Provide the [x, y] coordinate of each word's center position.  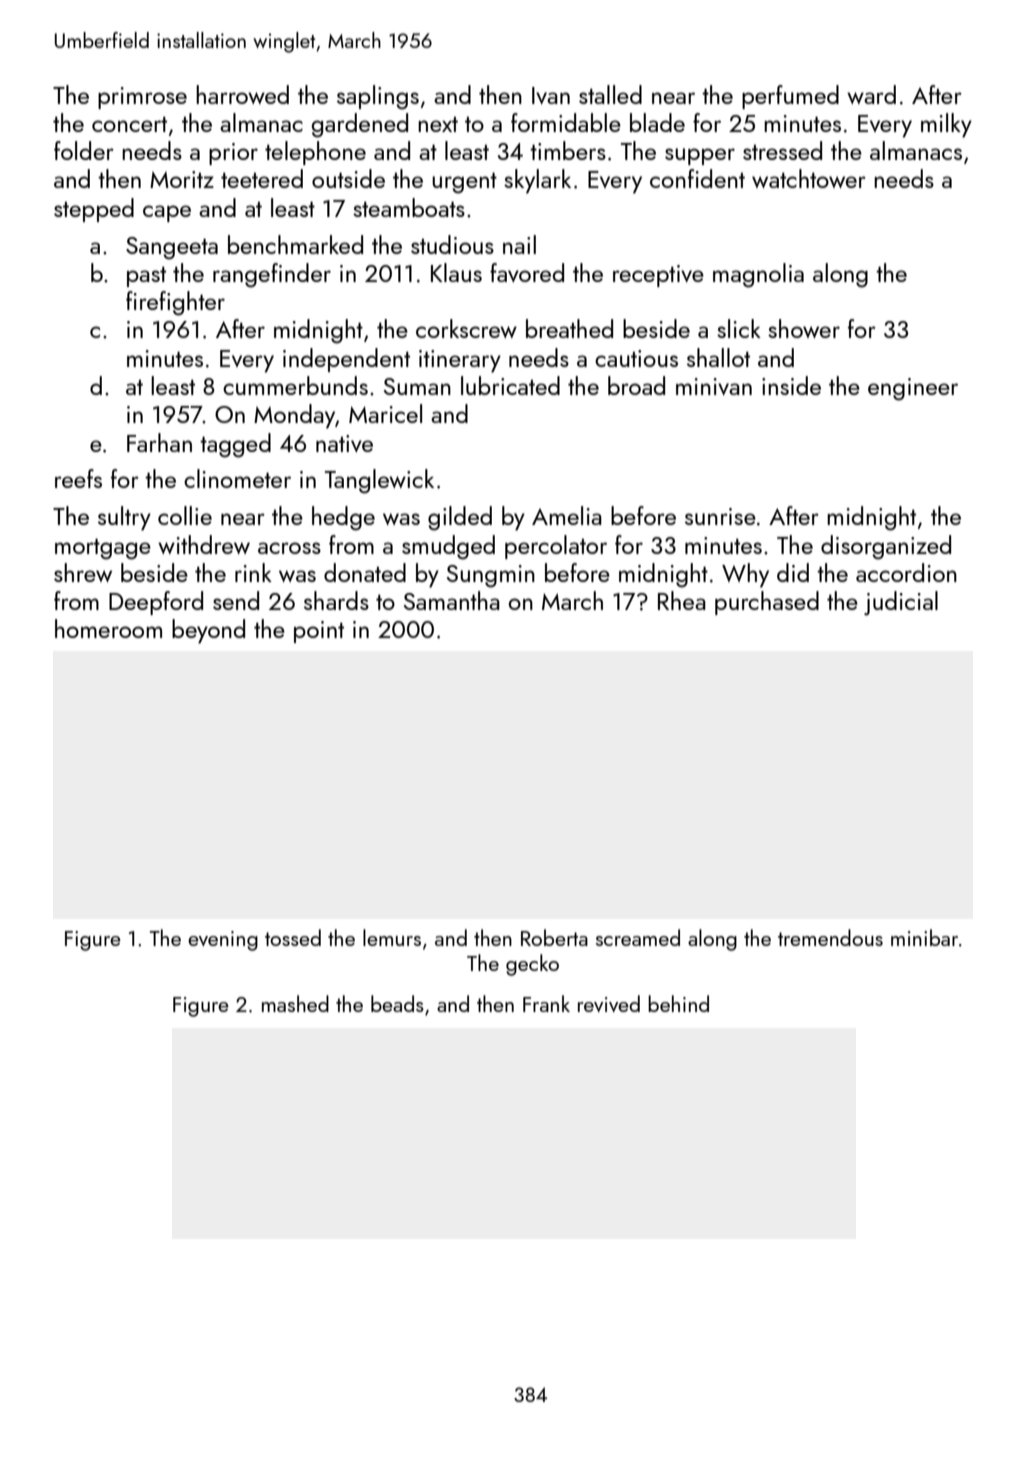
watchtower [809, 178]
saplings [378, 97]
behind [678, 1003]
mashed [295, 1003]
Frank [546, 1003]
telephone [315, 153]
